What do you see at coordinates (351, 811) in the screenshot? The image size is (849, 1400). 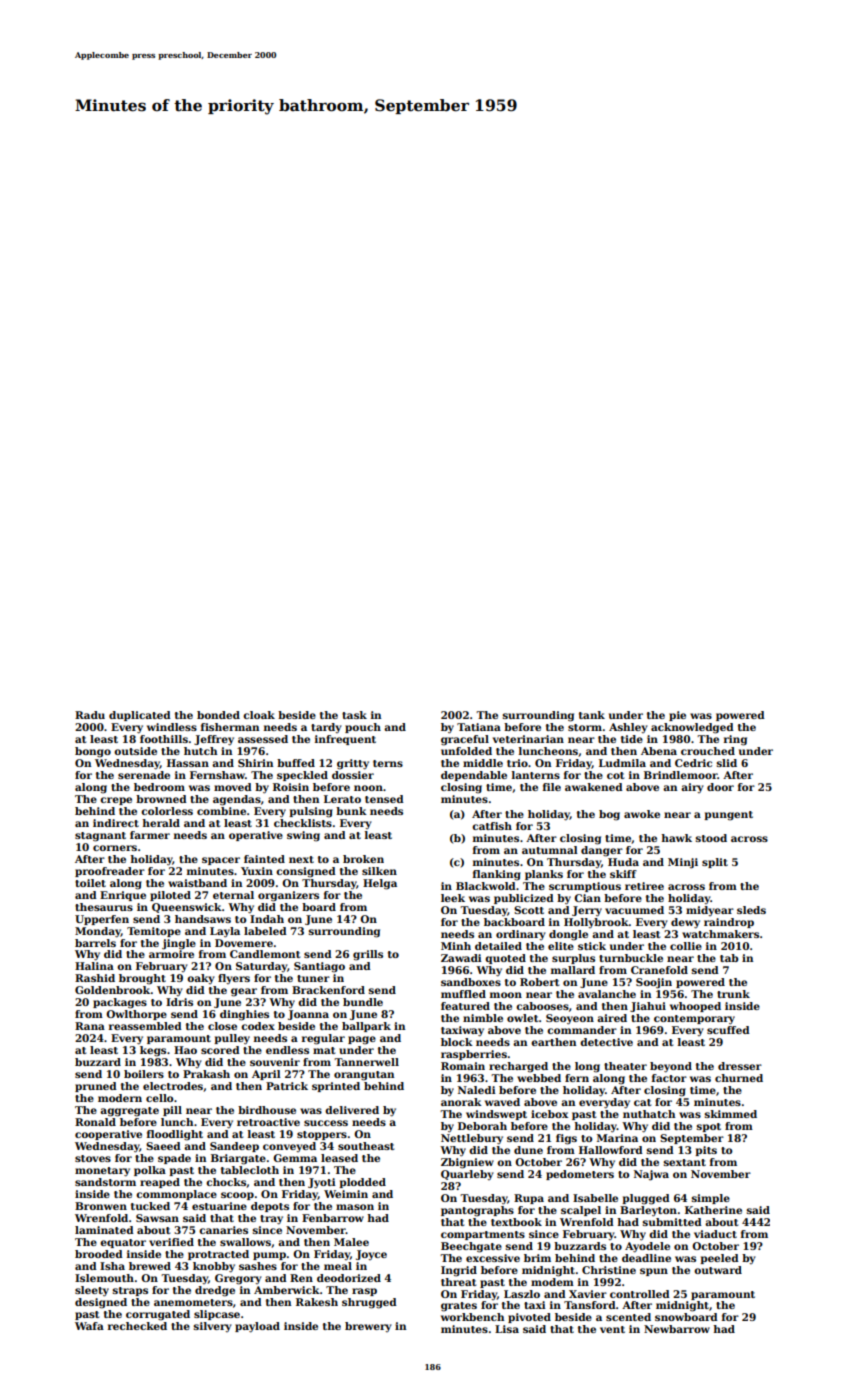 I see `bunk` at bounding box center [351, 811].
